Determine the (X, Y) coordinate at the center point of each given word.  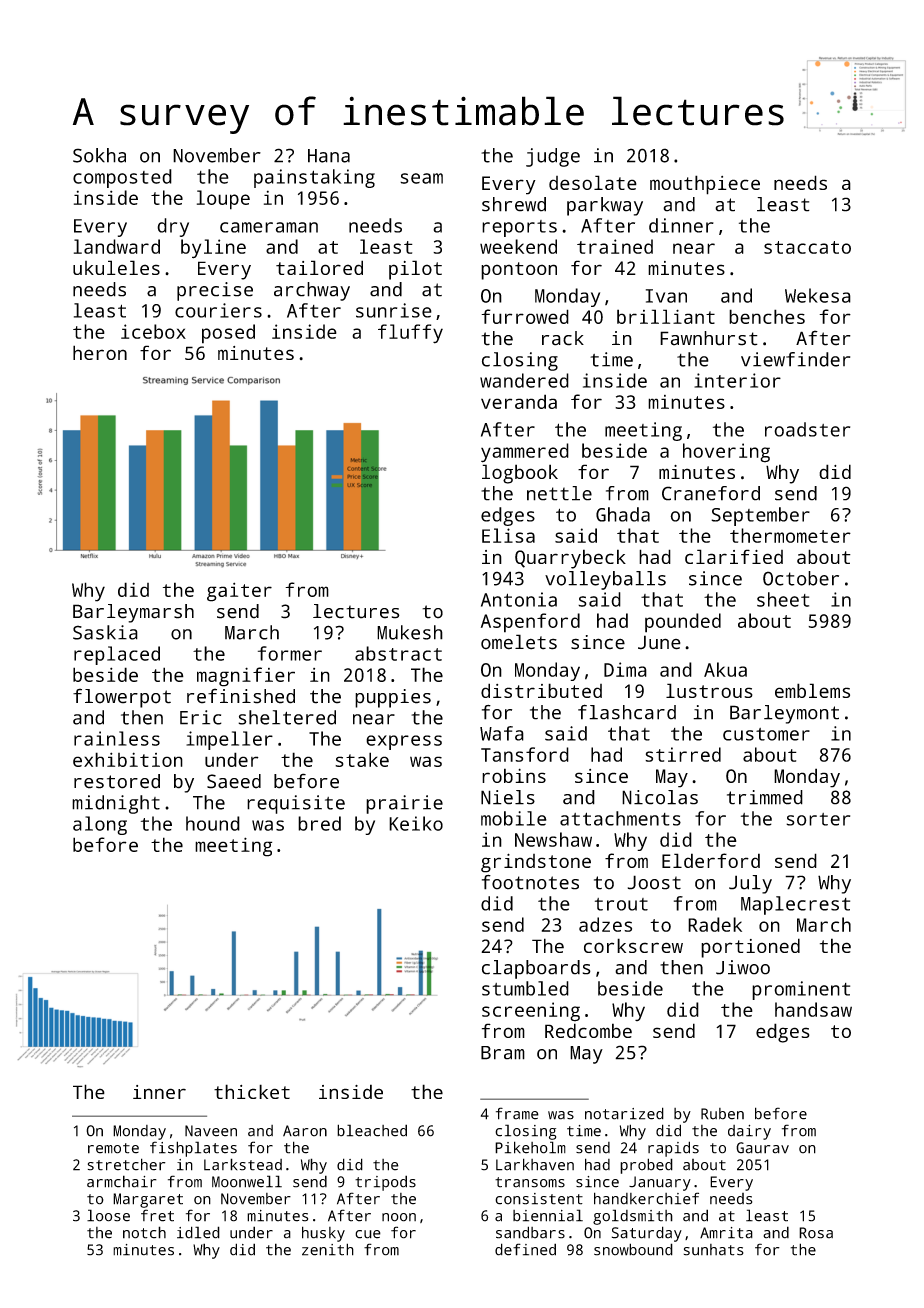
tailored (319, 267)
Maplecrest (795, 905)
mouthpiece (705, 185)
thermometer (790, 535)
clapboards (536, 969)
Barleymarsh (133, 613)
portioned (750, 948)
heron (100, 352)
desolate (593, 182)
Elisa (508, 535)
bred (319, 823)
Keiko (416, 823)
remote (113, 1148)
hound (213, 823)
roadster (807, 429)
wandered (524, 380)
